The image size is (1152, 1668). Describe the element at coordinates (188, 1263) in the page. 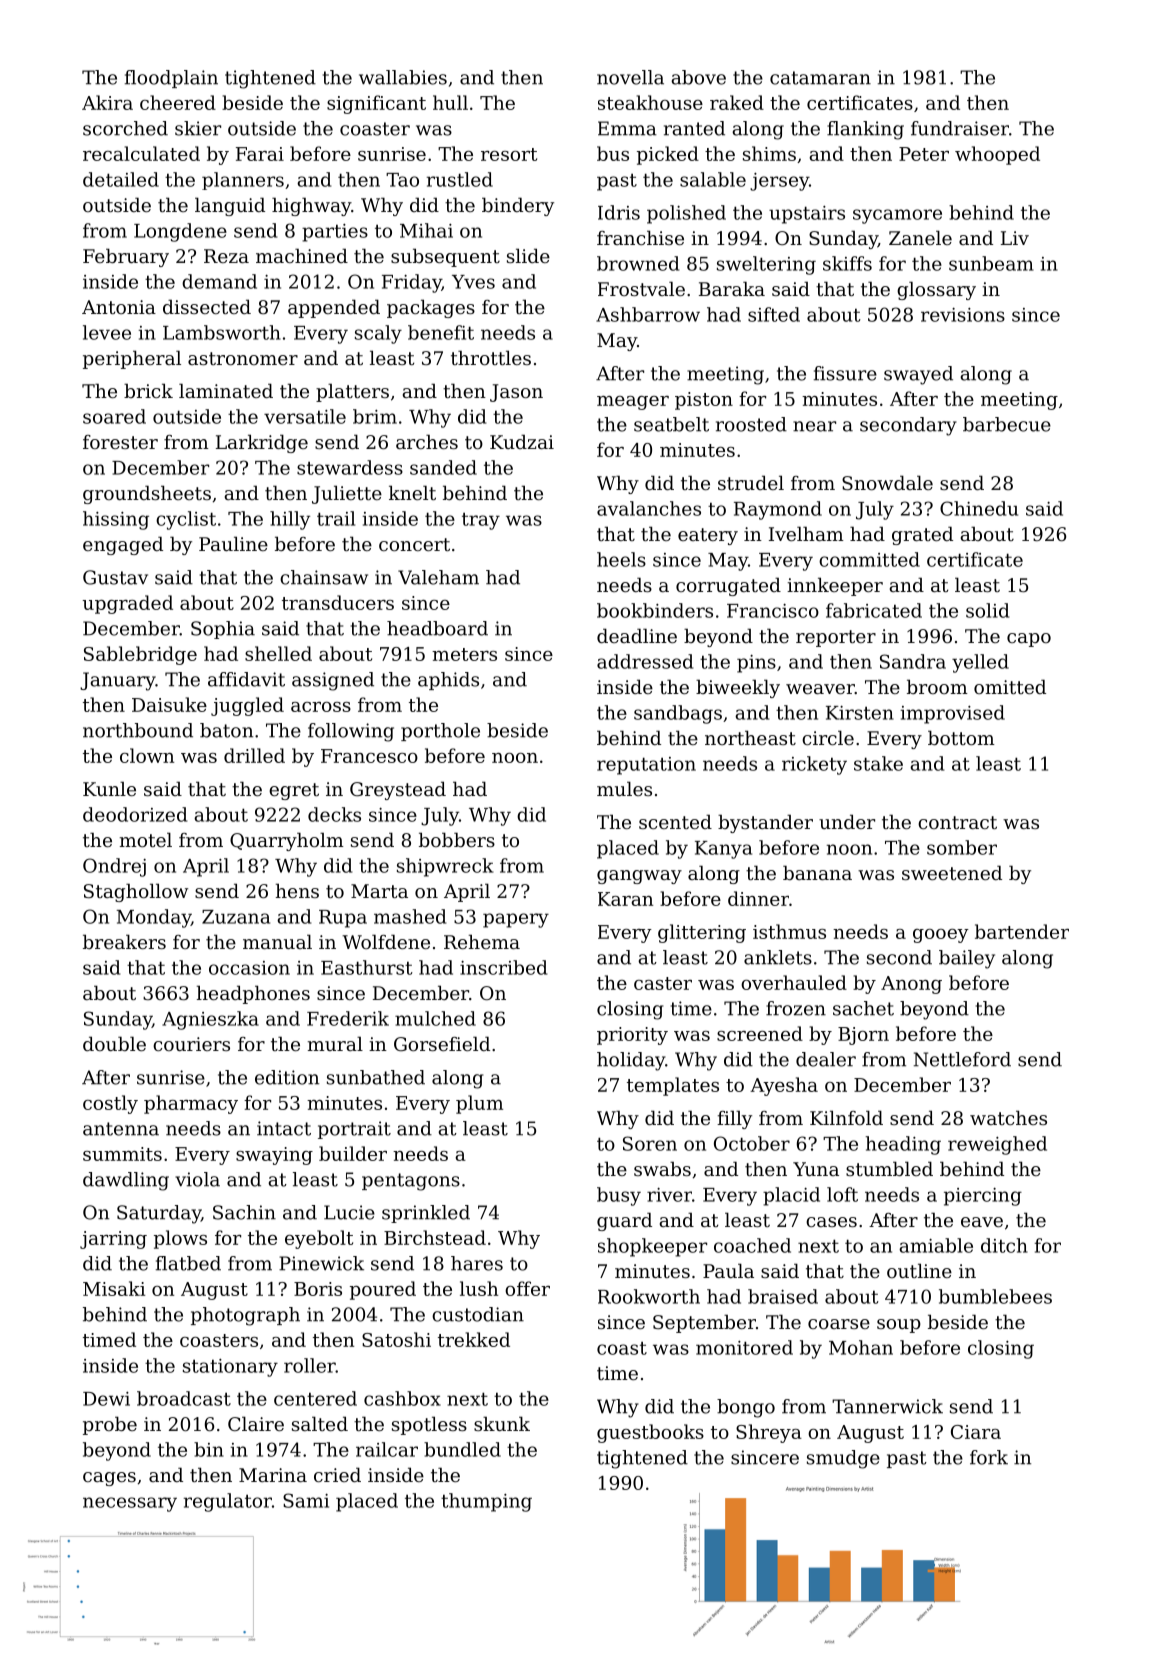

I see `flatbed` at that location.
